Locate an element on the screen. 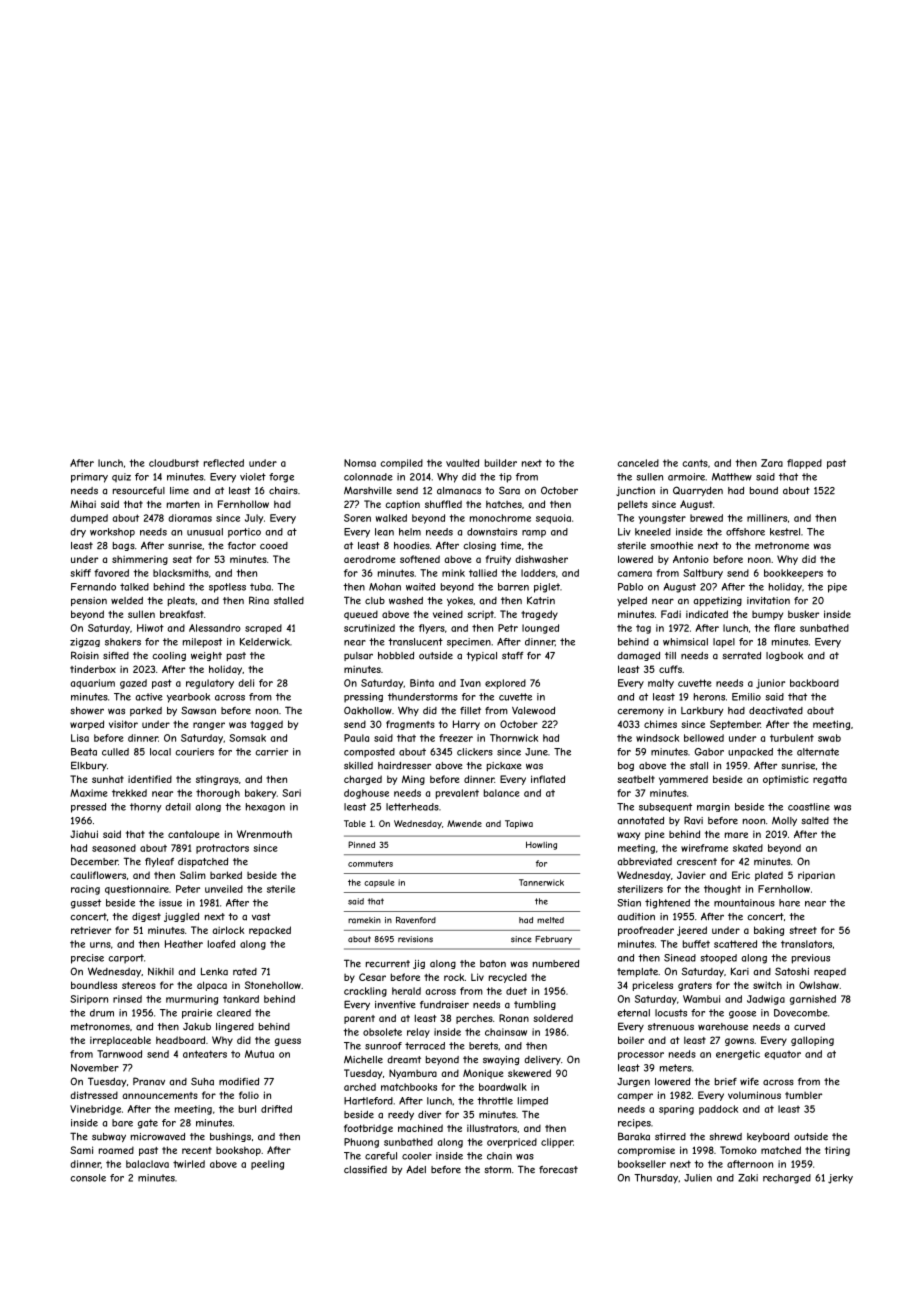 The height and width of the screenshot is (1308, 924). deactivated is located at coordinates (776, 711).
